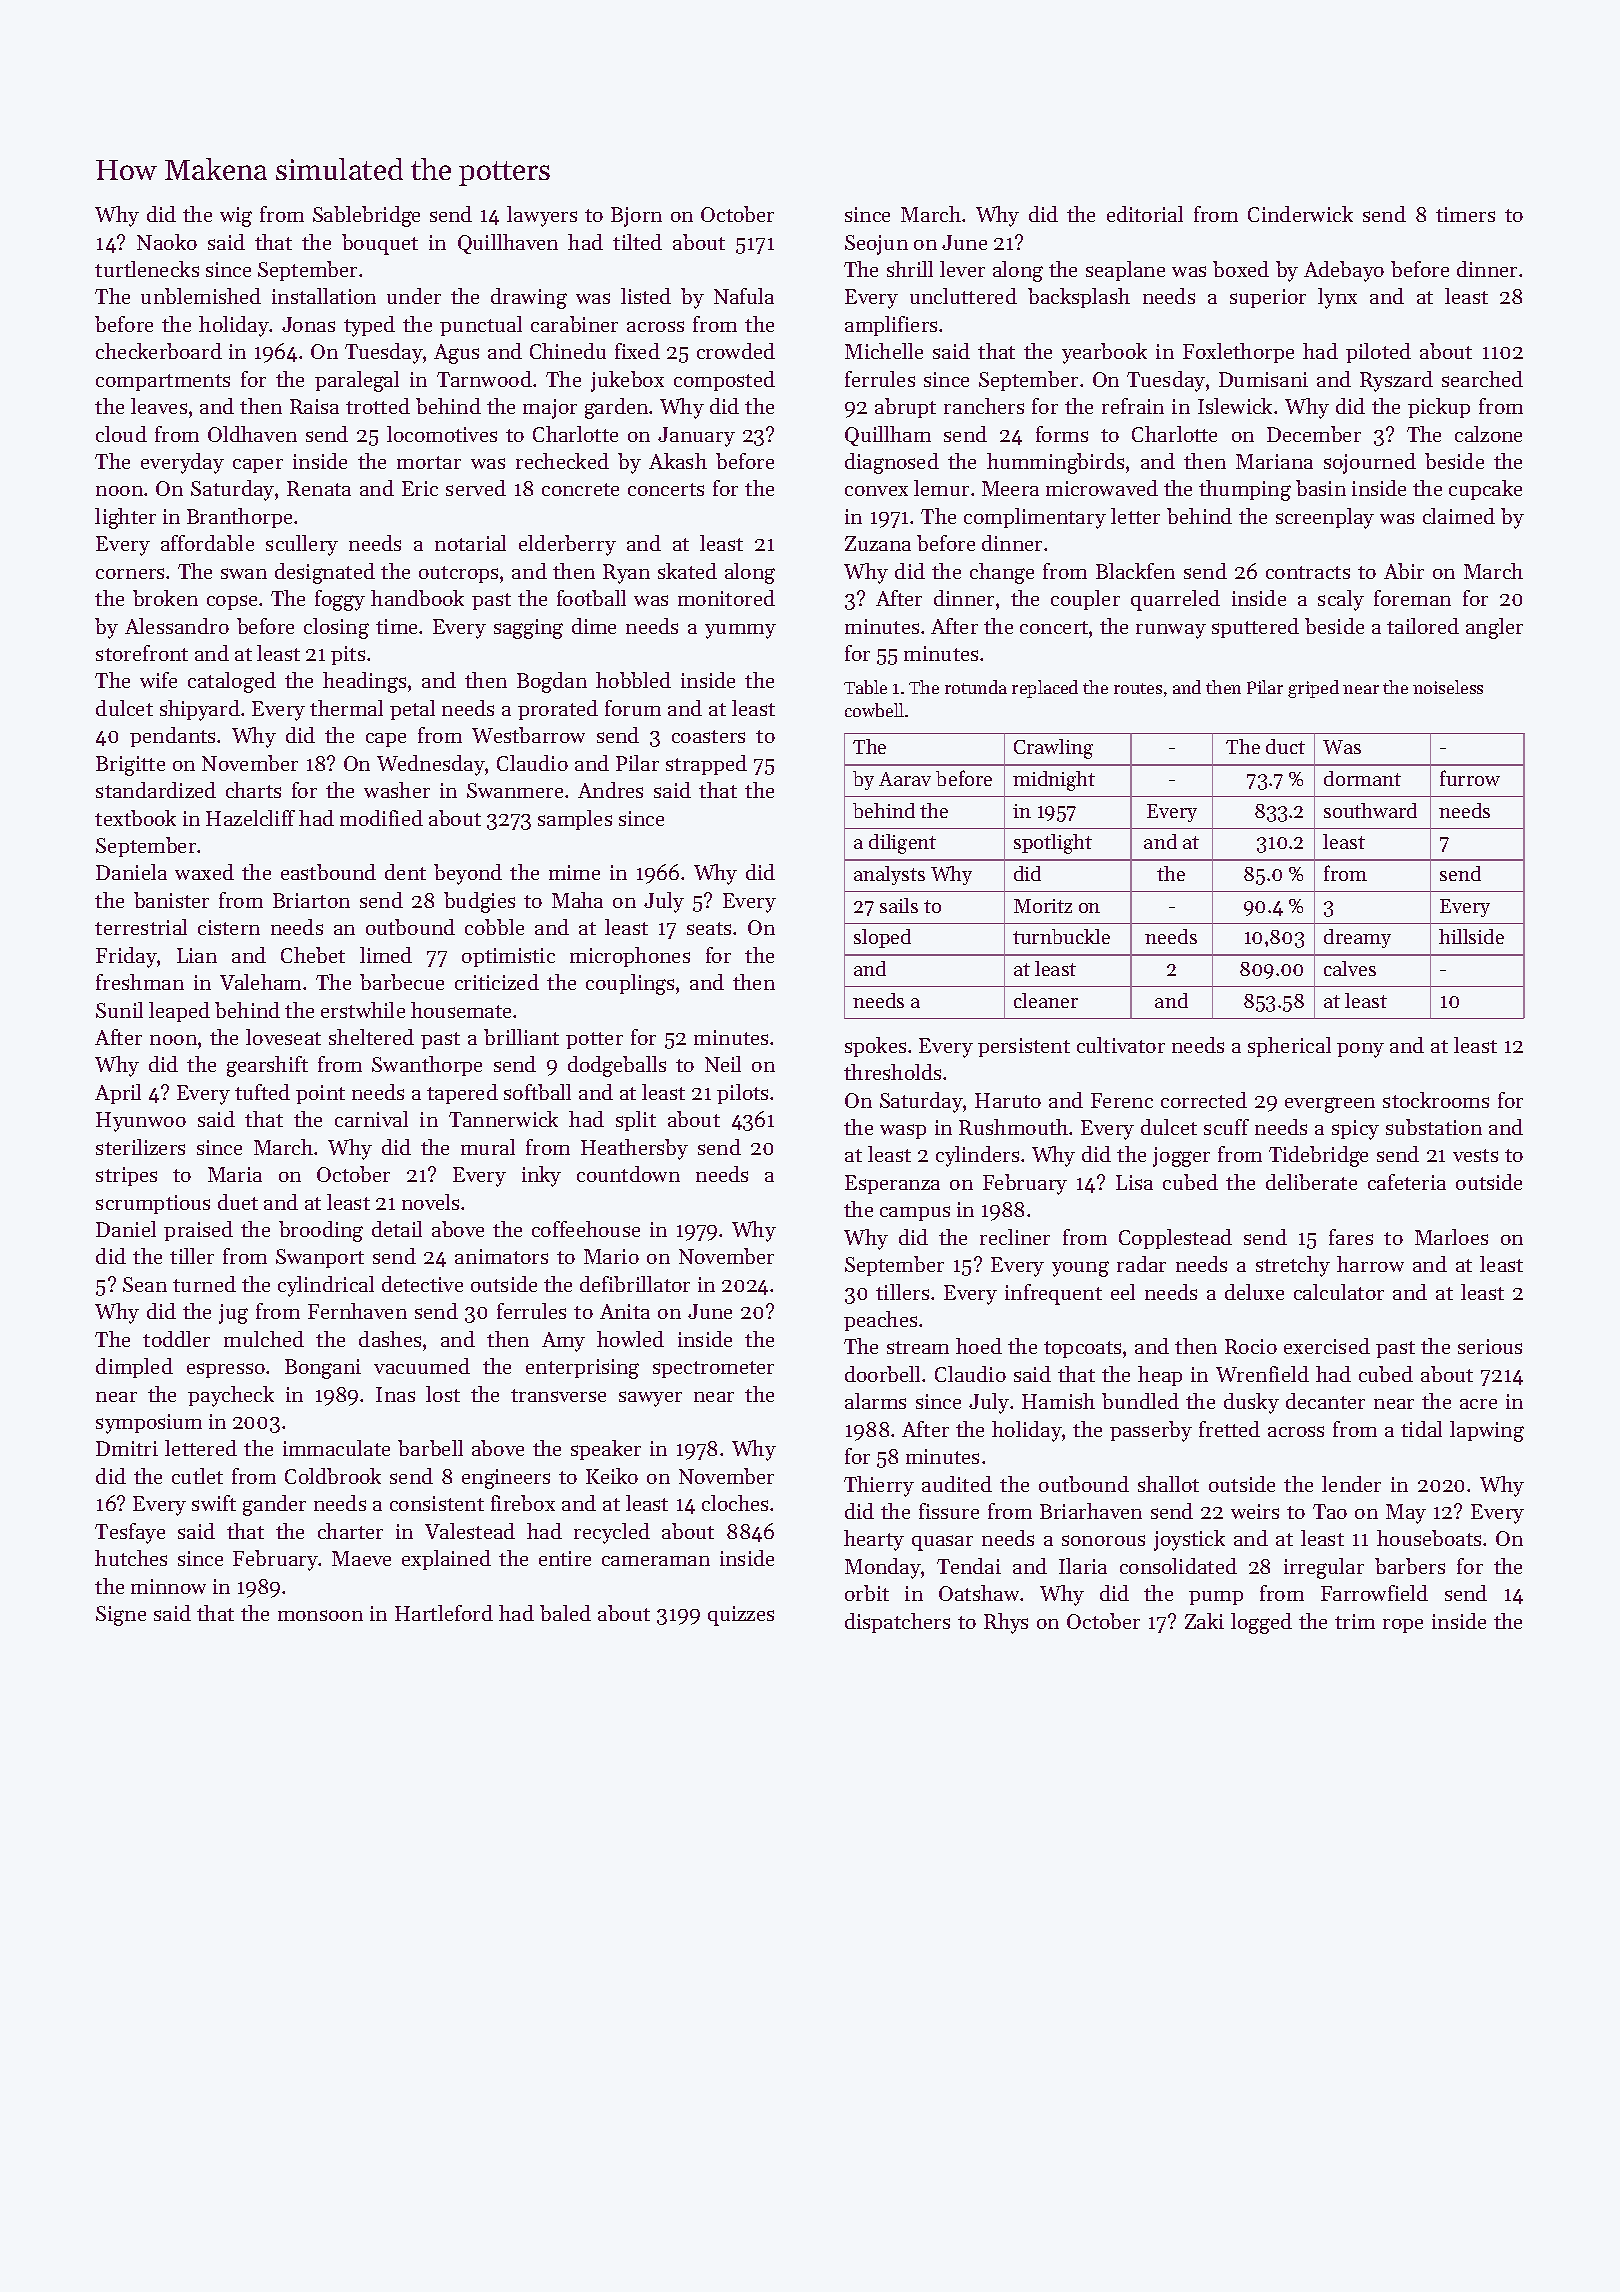 The width and height of the page is (1620, 2292). What do you see at coordinates (1321, 488) in the page?
I see `basin` at bounding box center [1321, 488].
